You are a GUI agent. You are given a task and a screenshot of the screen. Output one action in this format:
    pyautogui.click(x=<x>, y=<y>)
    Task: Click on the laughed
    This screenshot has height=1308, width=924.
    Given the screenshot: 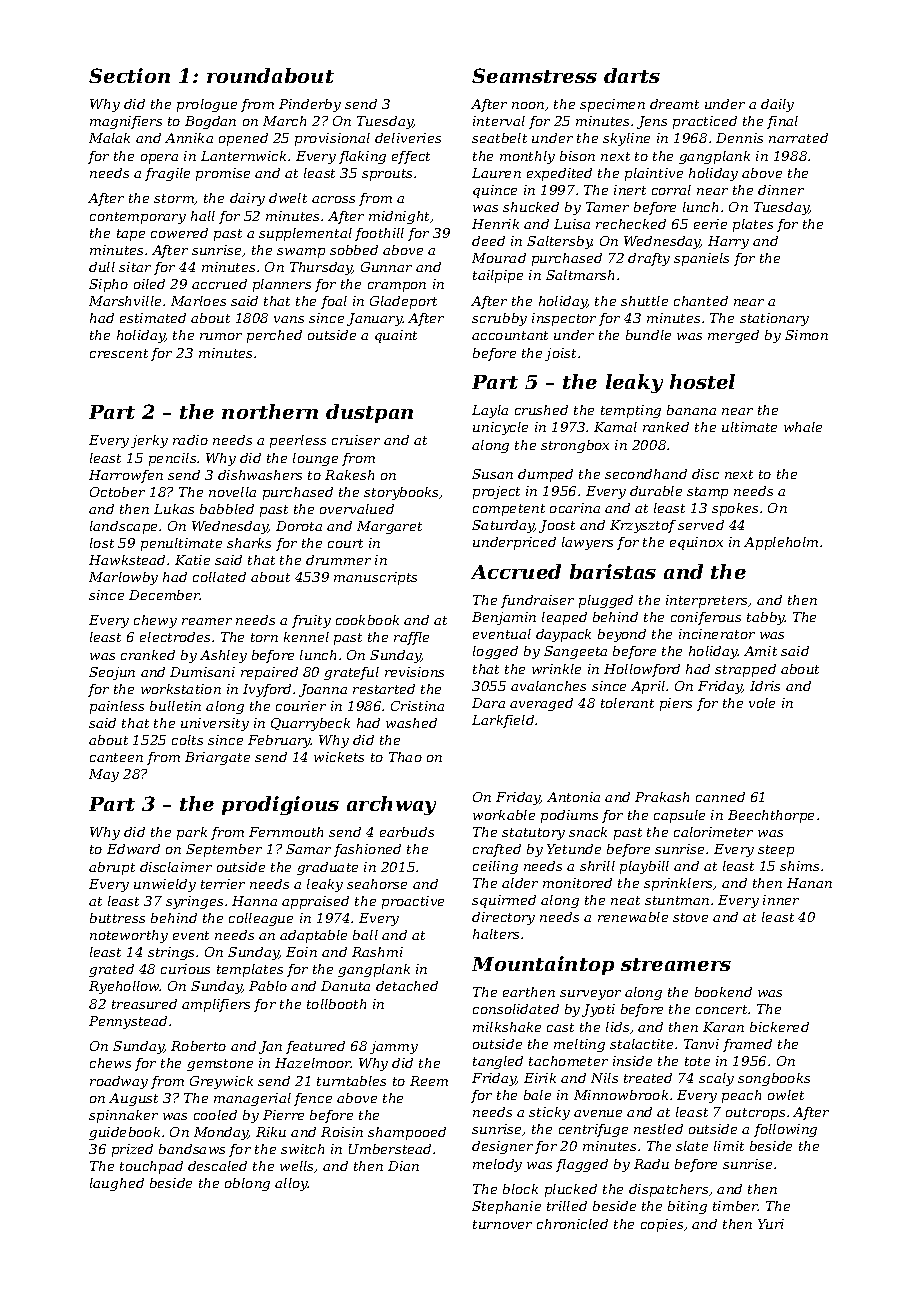 What is the action you would take?
    pyautogui.click(x=117, y=1184)
